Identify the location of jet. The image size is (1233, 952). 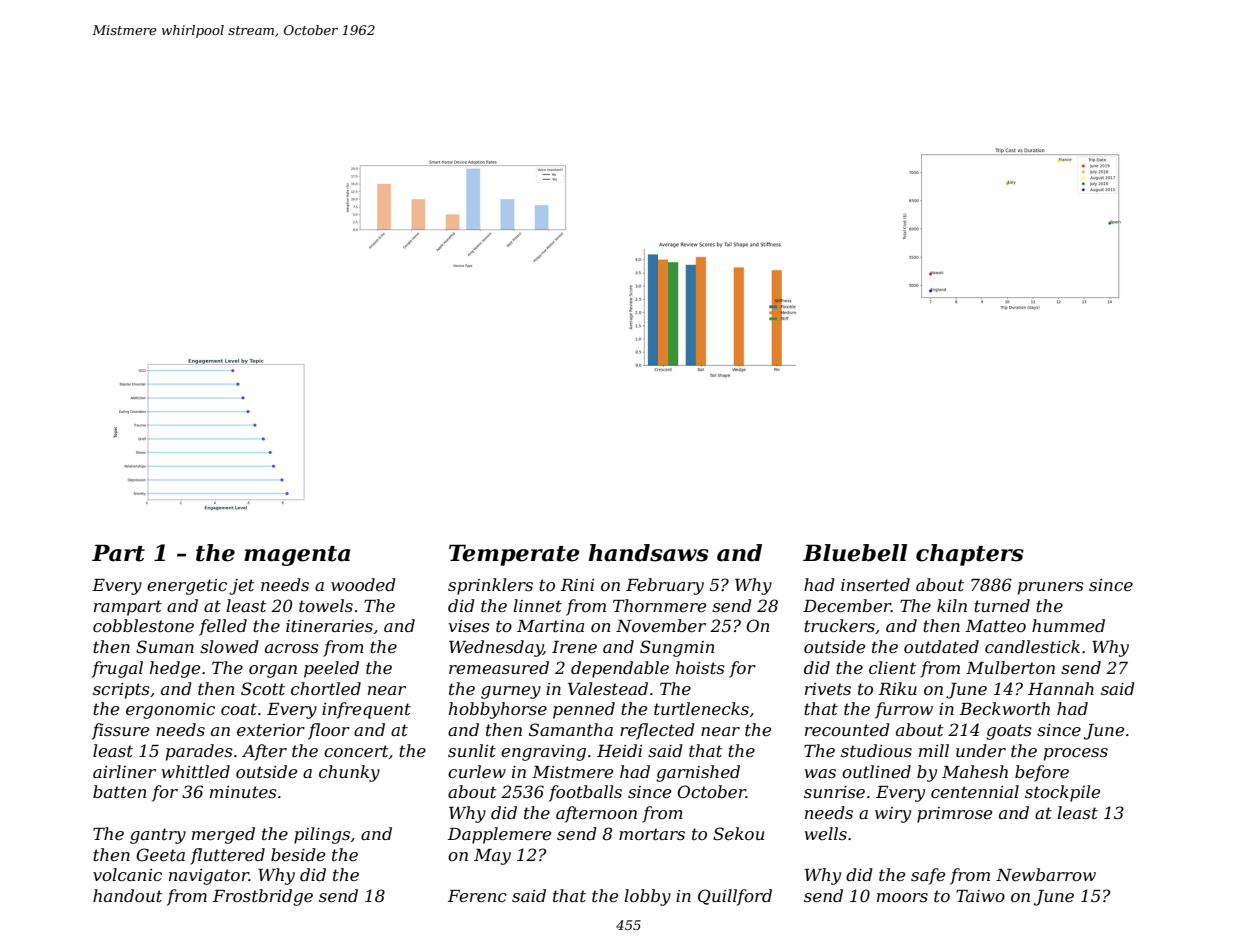
(242, 587).
